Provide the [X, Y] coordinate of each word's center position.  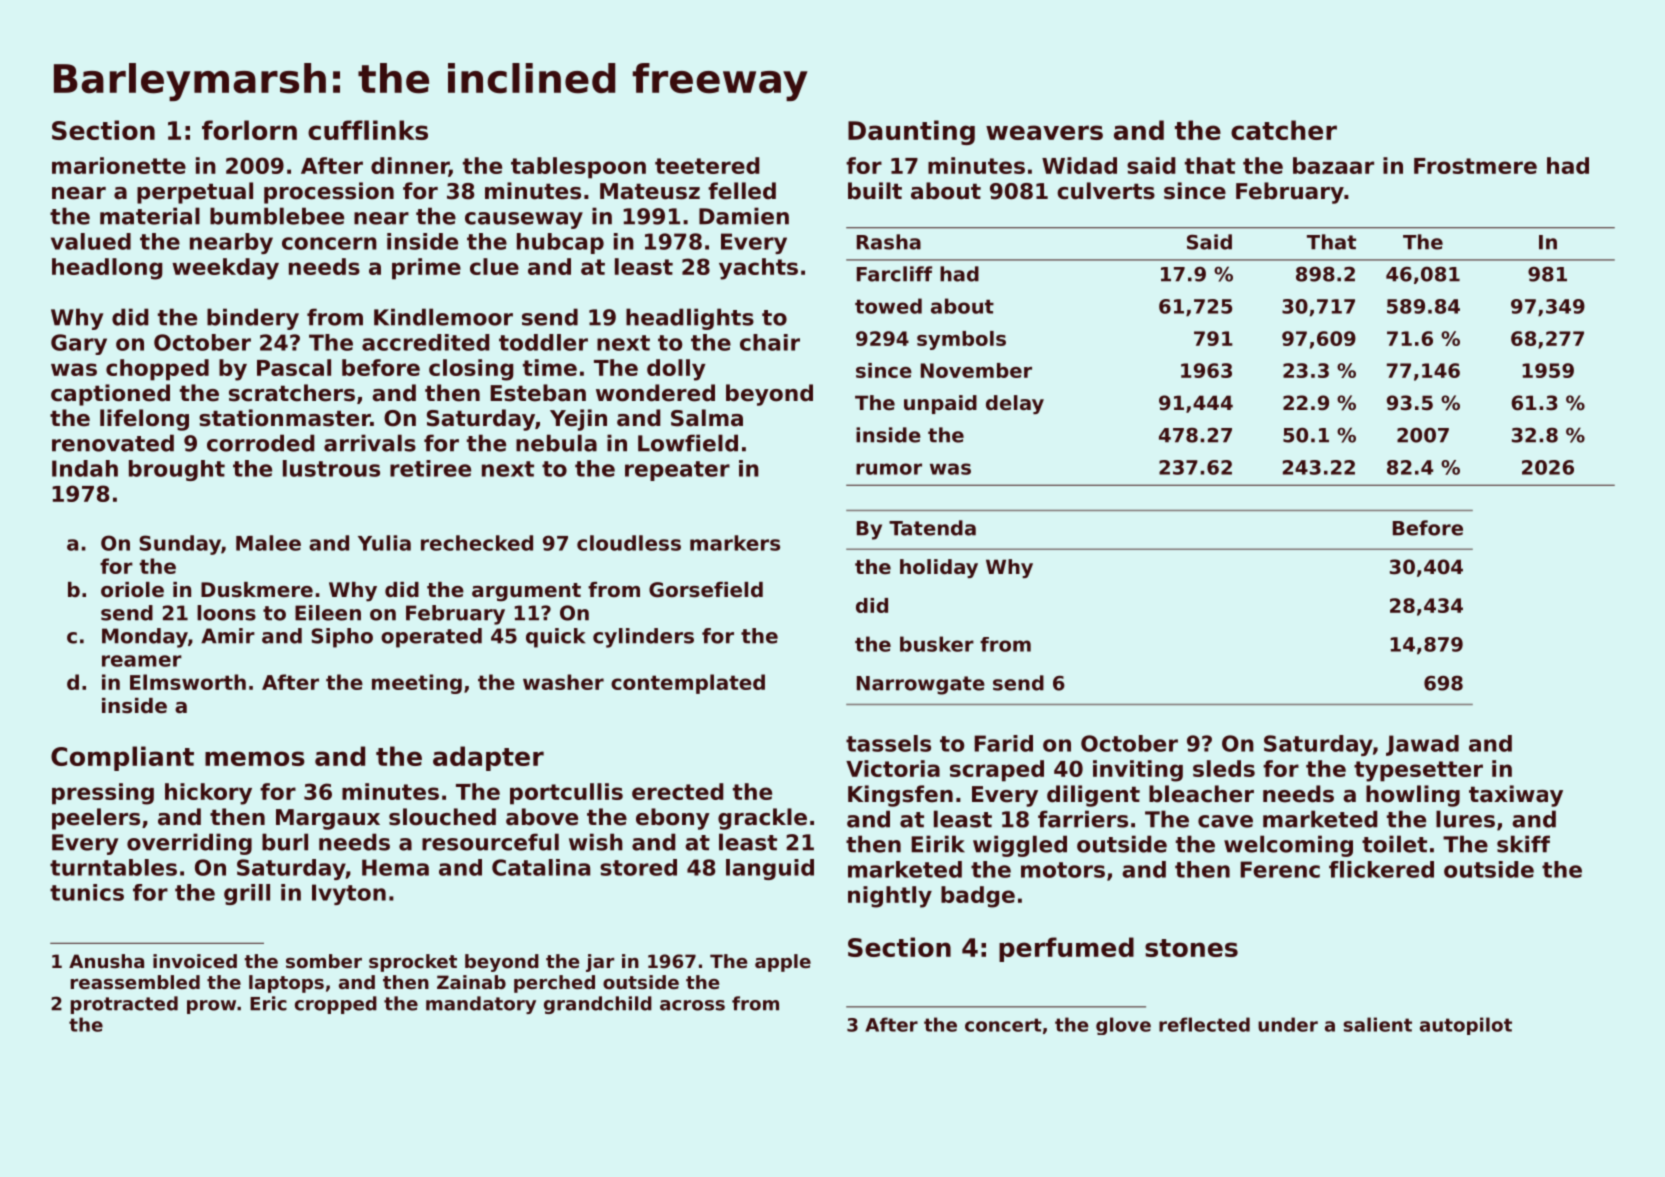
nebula [556, 443]
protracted [124, 1005]
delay [1015, 404]
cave [1225, 821]
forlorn [249, 130]
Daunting [911, 132]
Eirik [938, 844]
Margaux [328, 819]
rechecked [477, 543]
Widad [1079, 165]
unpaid [940, 404]
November [976, 370]
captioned [110, 395]
